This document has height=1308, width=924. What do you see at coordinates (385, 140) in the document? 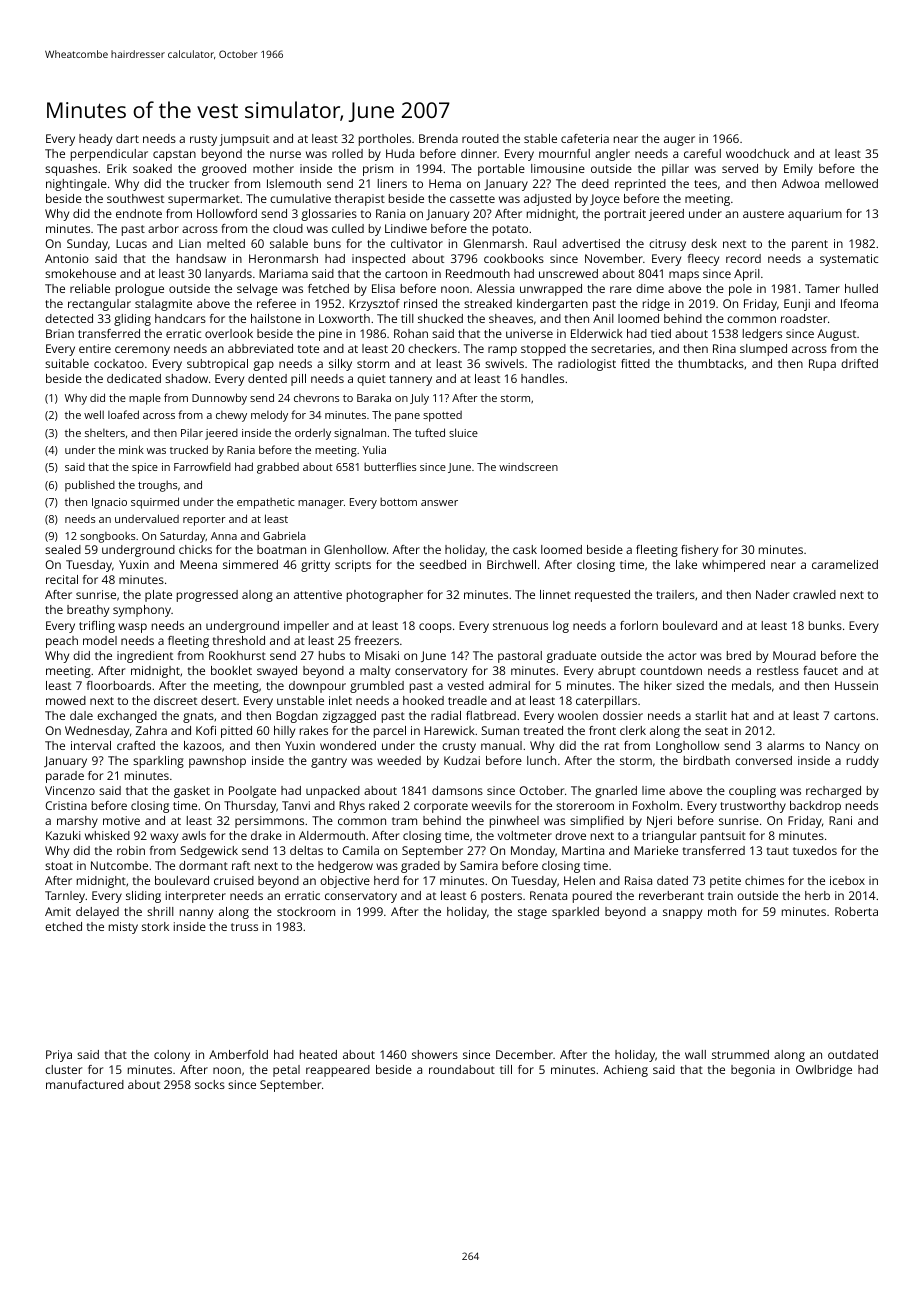
I see `portholes` at bounding box center [385, 140].
